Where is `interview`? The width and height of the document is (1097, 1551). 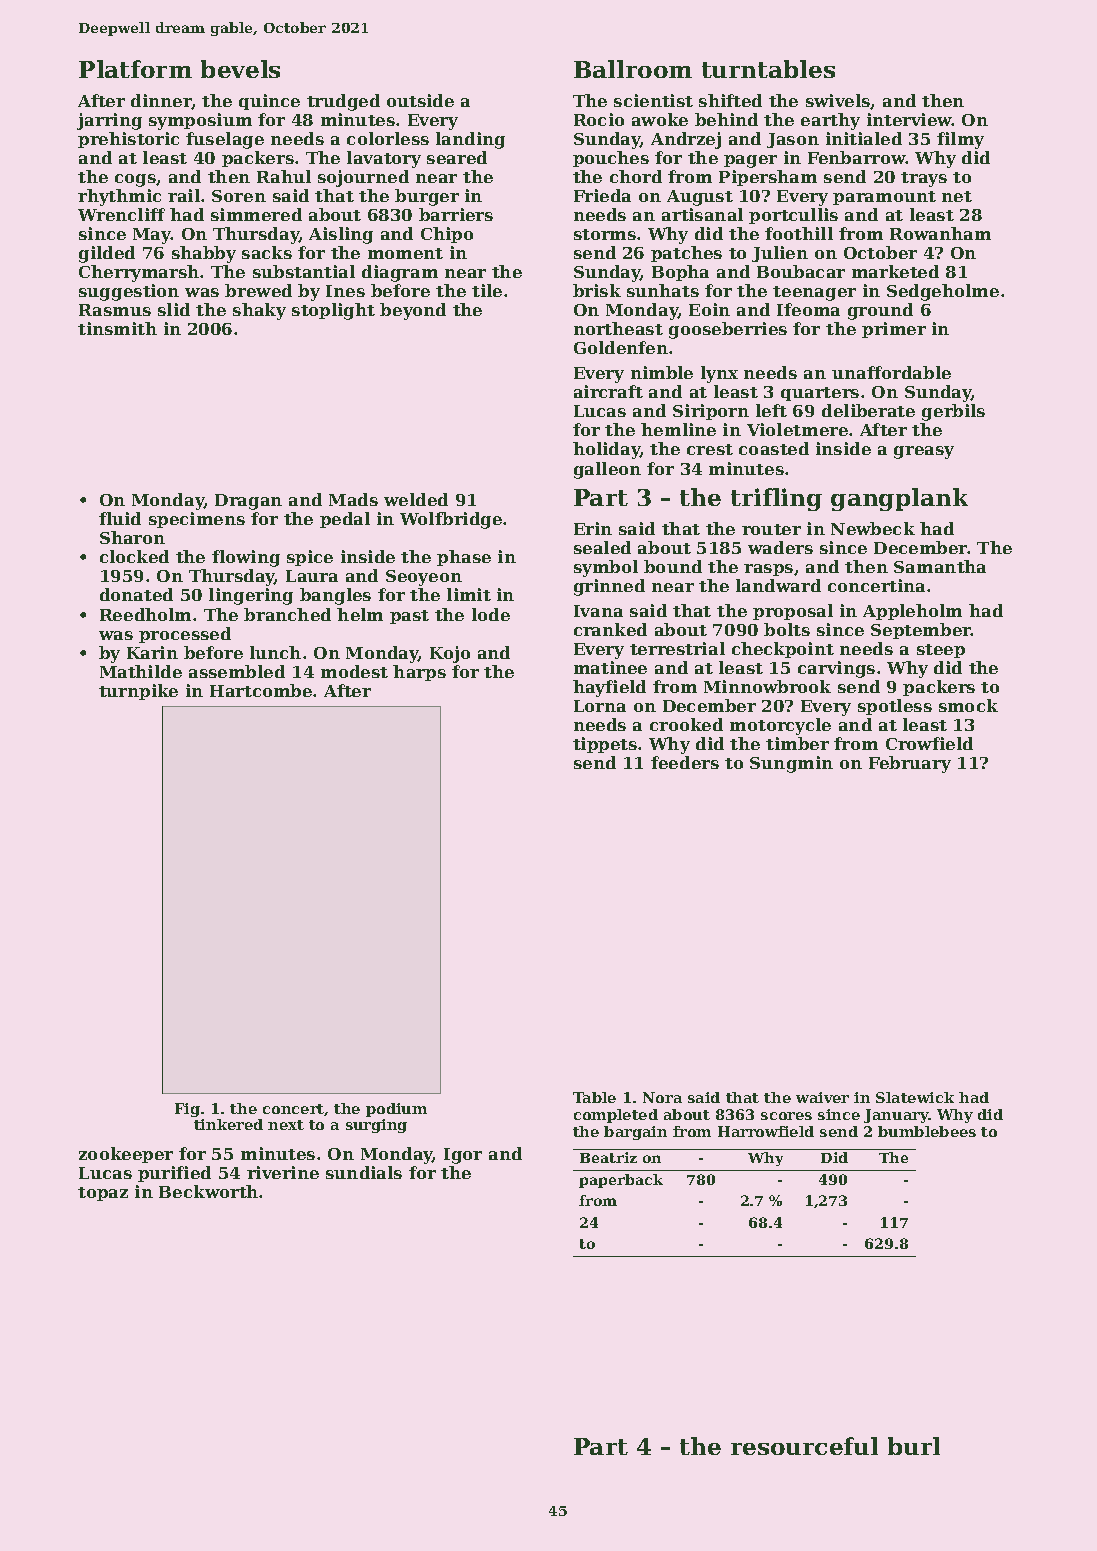
interview is located at coordinates (909, 119).
